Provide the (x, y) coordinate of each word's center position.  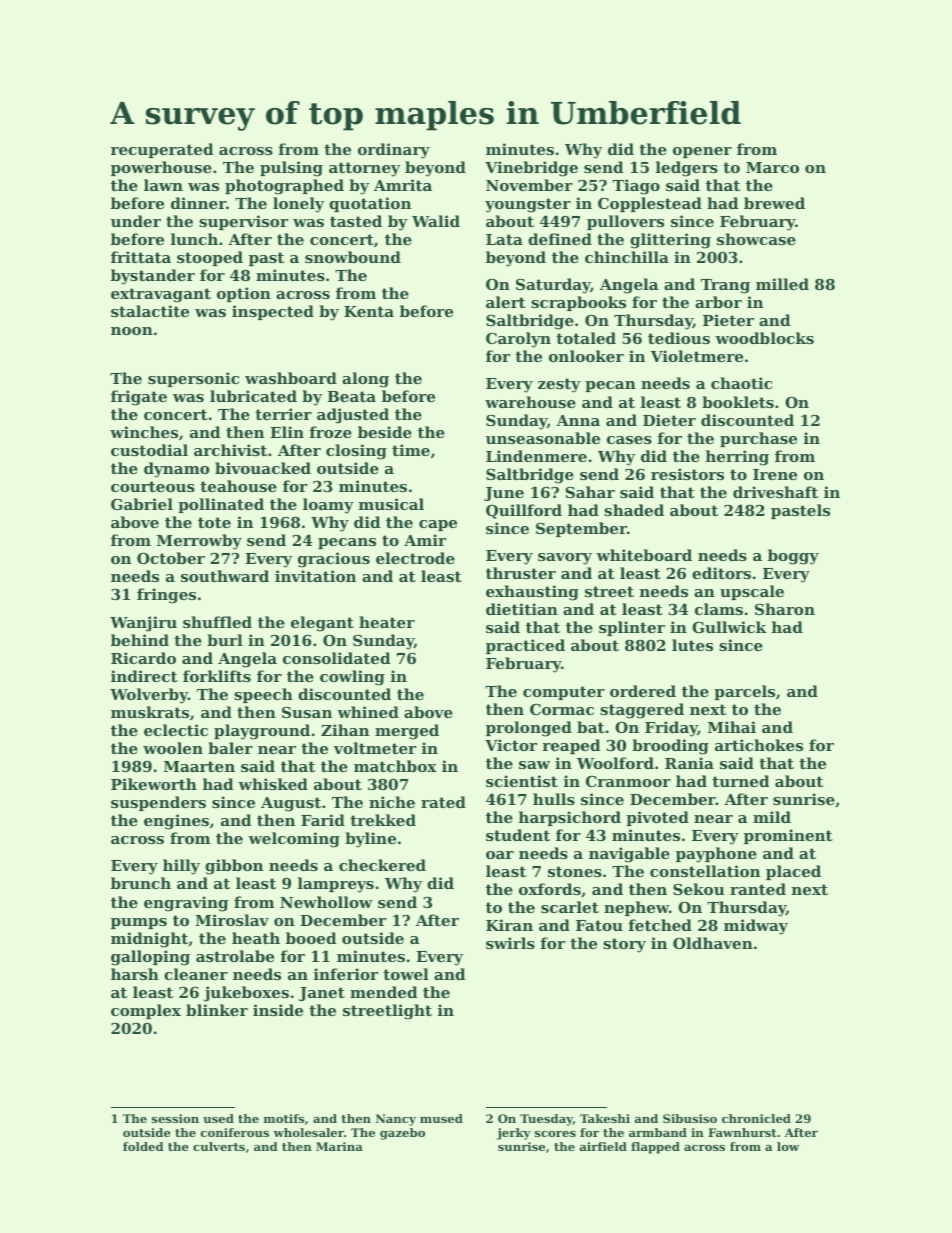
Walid (436, 221)
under (136, 221)
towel (406, 974)
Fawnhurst (742, 1132)
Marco (772, 167)
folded (143, 1146)
